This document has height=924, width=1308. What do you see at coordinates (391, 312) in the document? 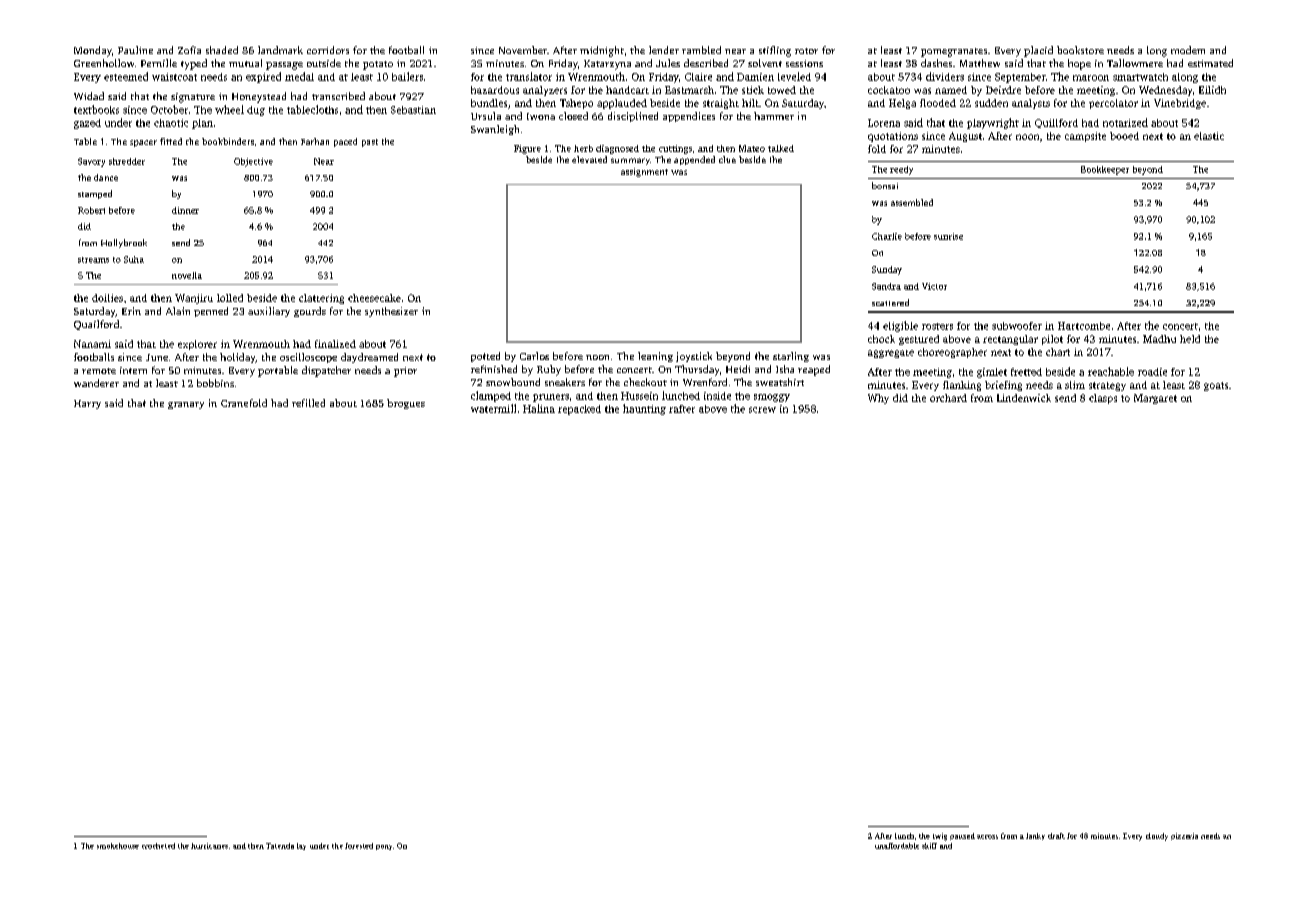
I see `synthesizer` at bounding box center [391, 312].
